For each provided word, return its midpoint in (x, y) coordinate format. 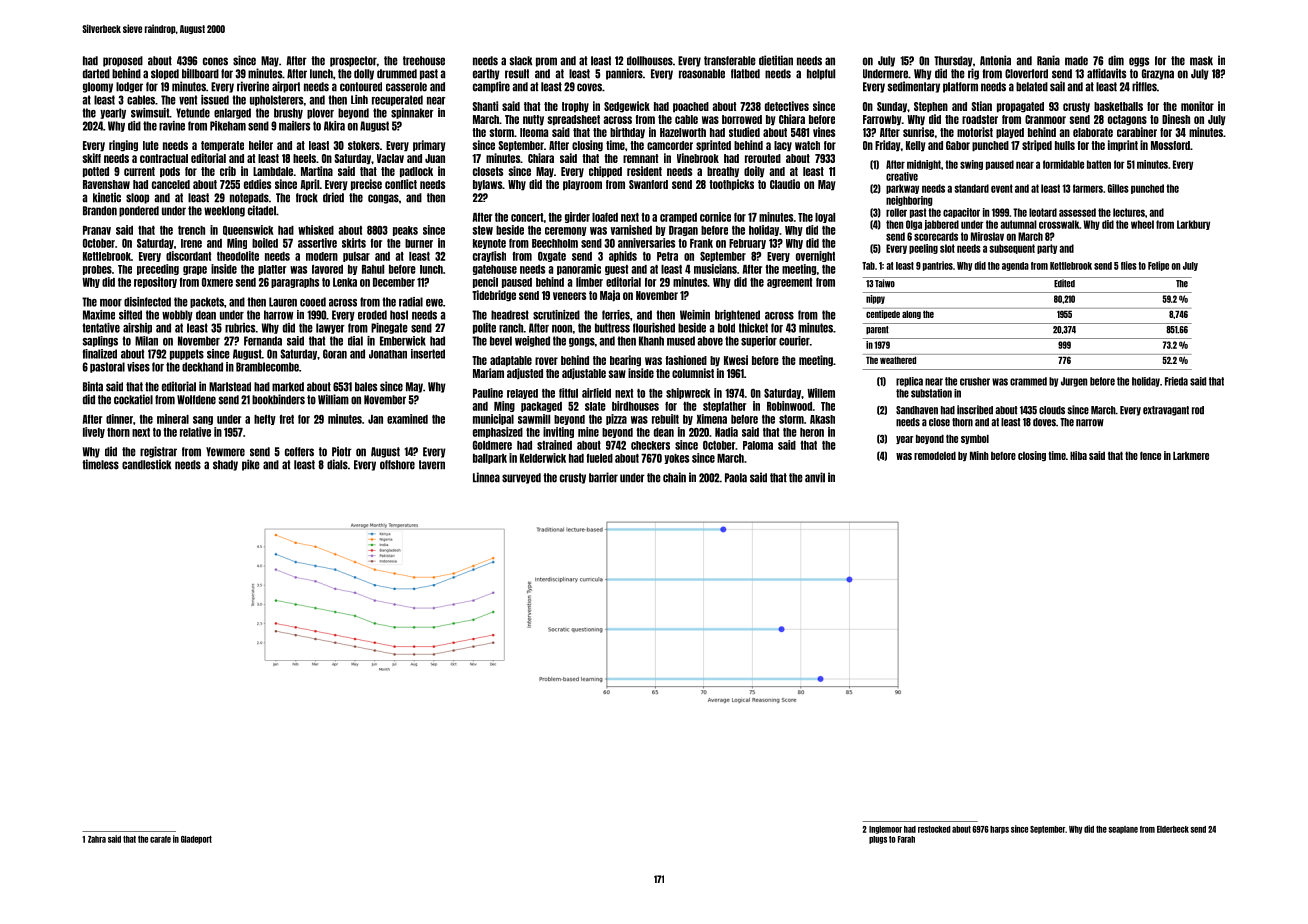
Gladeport (196, 840)
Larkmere (1191, 455)
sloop (137, 198)
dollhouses (650, 61)
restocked (934, 829)
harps (999, 830)
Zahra (97, 839)
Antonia (995, 60)
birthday (627, 133)
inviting (558, 432)
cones (215, 61)
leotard (1043, 212)
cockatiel (133, 399)
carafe (160, 839)
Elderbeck (1173, 829)
